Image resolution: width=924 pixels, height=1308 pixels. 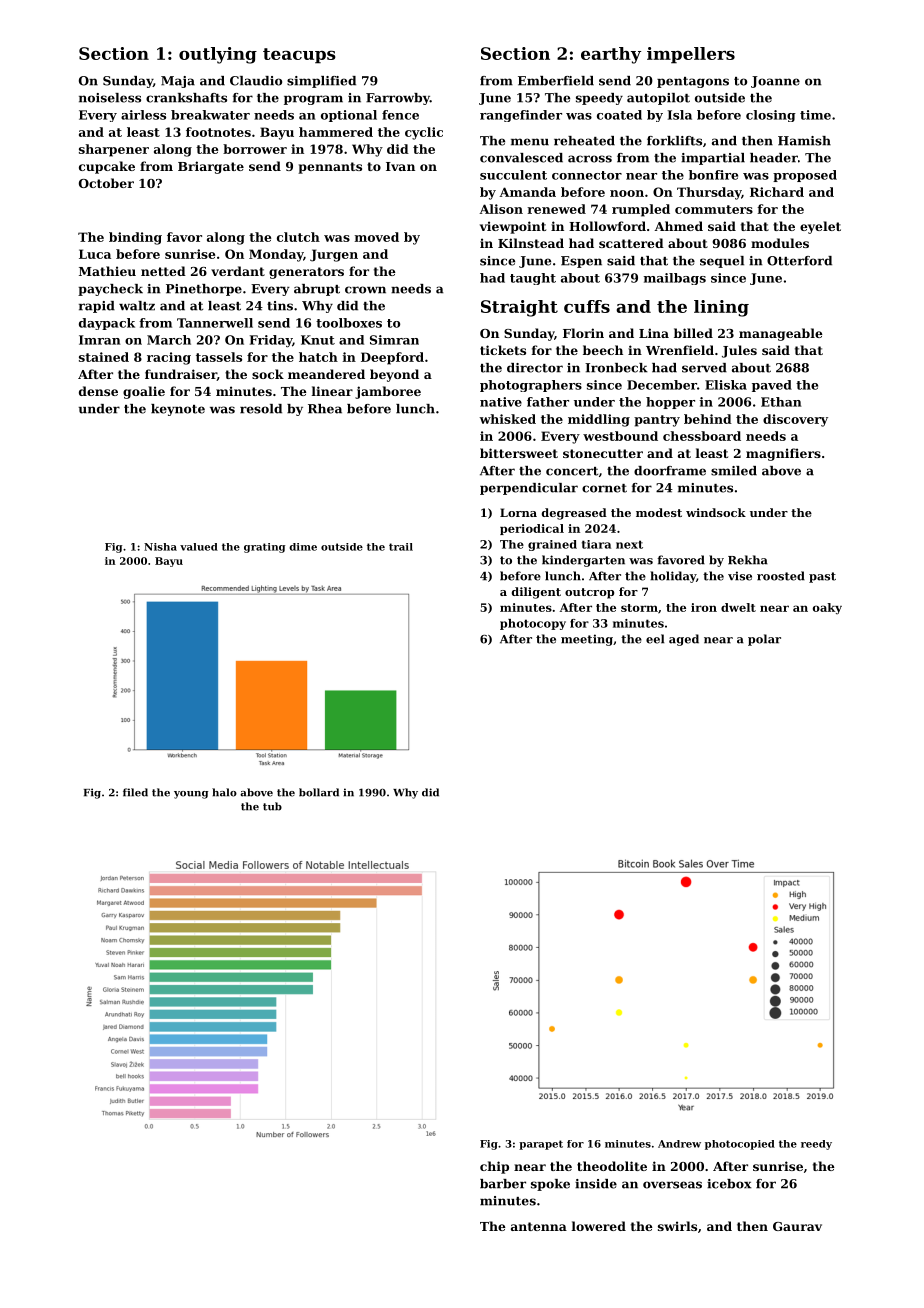 I want to click on cupcake, so click(x=107, y=167).
